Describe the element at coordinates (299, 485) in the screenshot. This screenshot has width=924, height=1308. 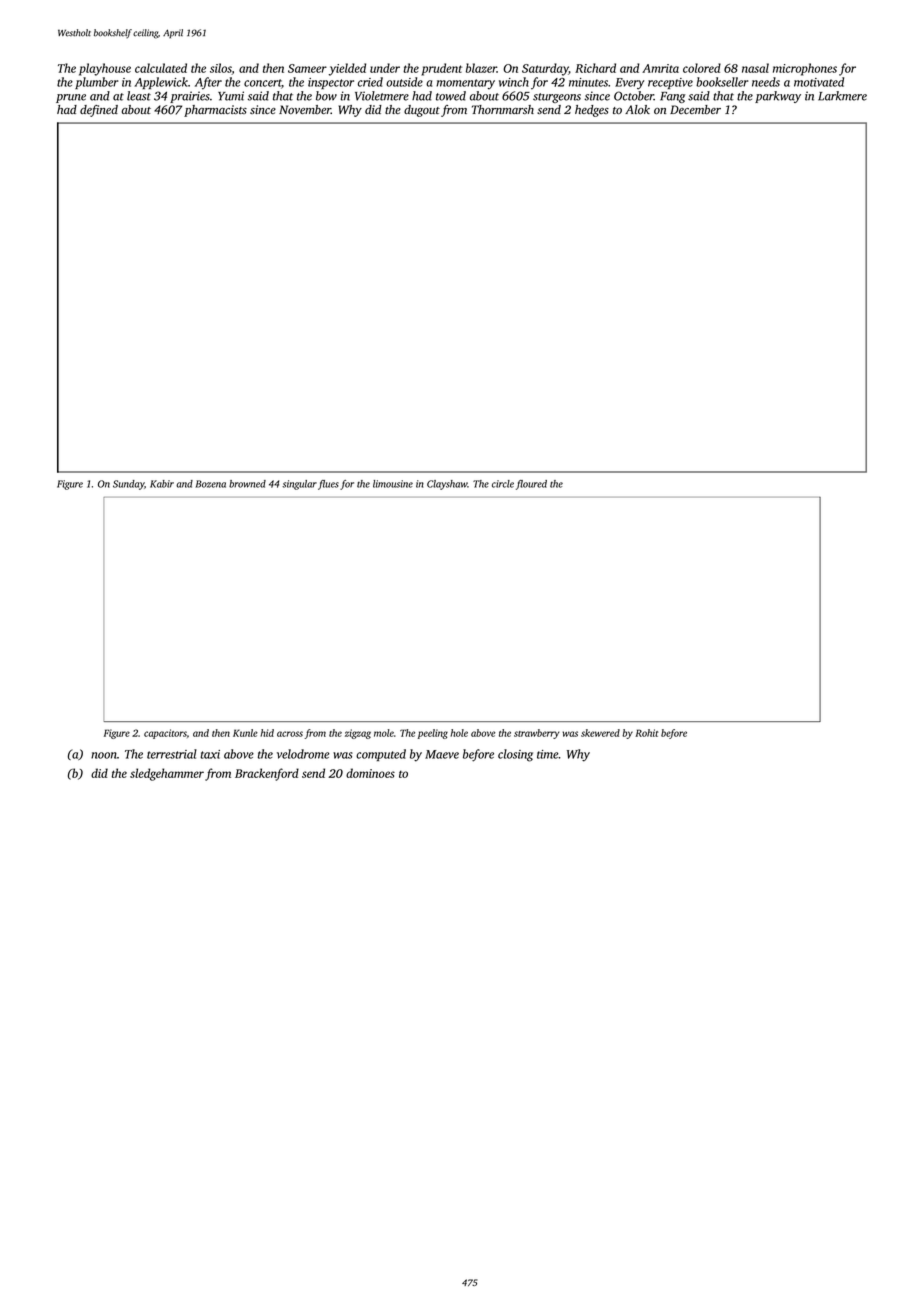
I see `singular` at that location.
